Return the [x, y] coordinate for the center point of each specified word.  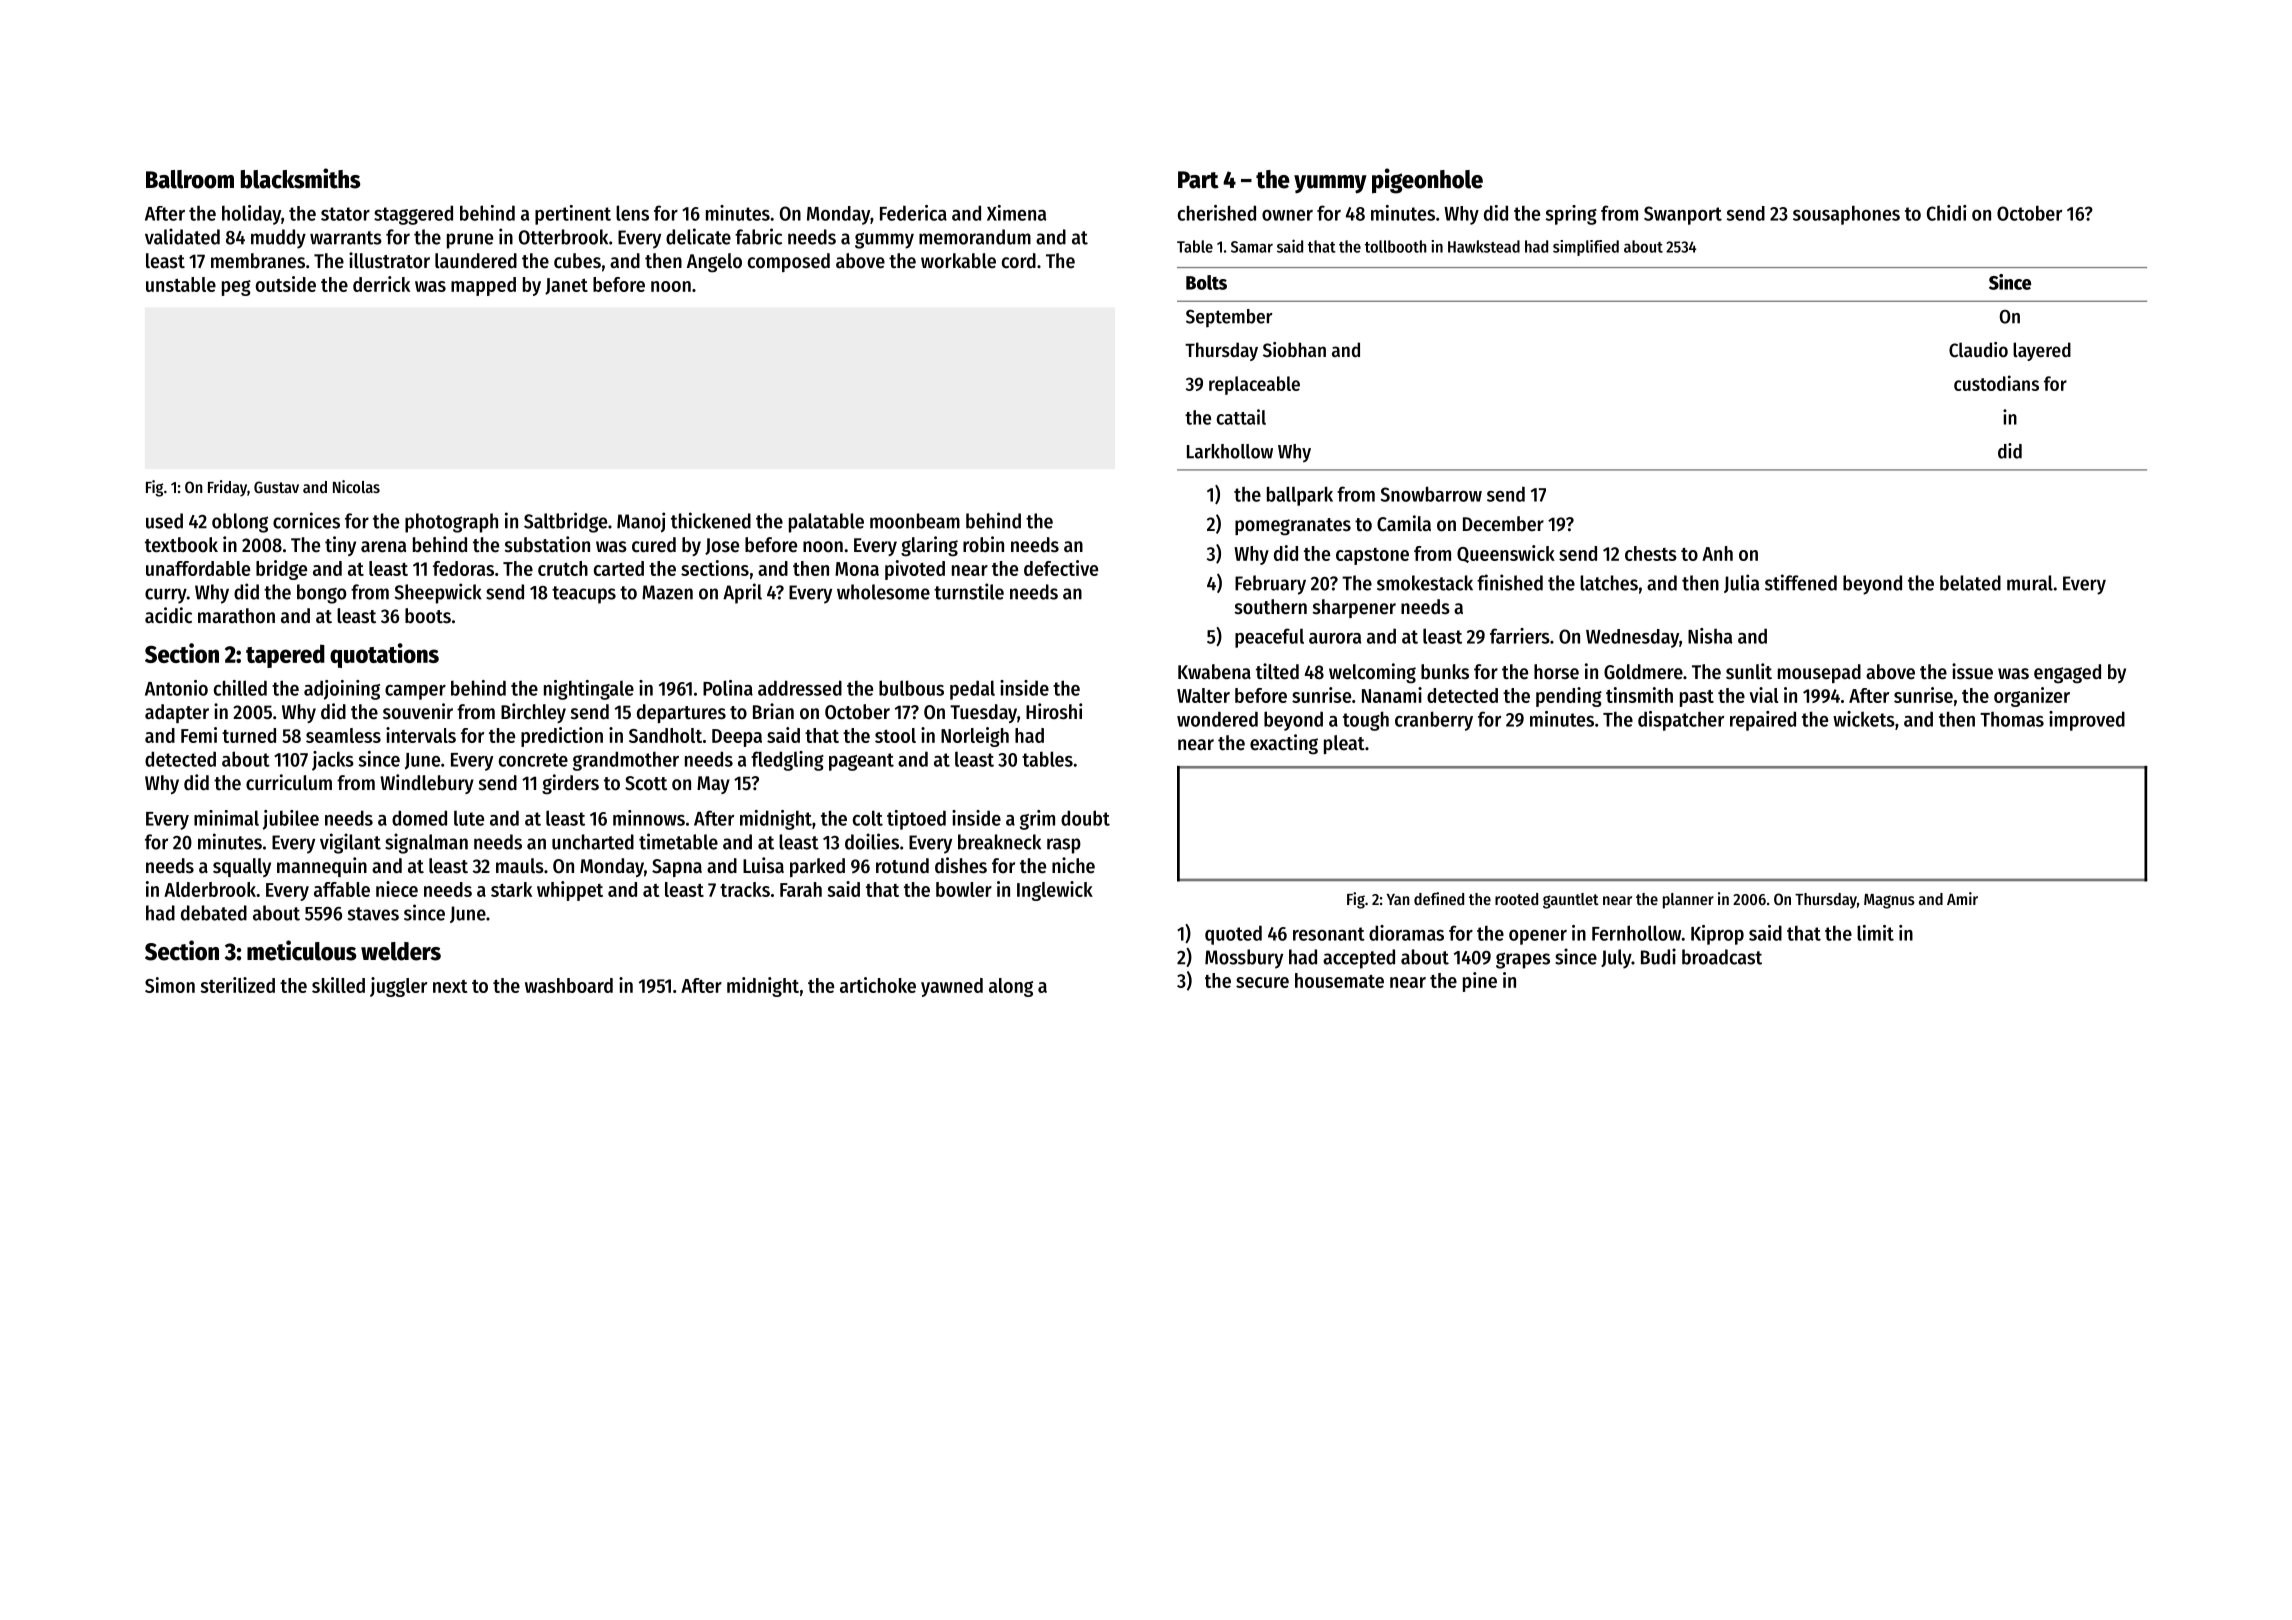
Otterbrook [563, 237]
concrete [533, 760]
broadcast [1722, 957]
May [713, 785]
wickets [1864, 719]
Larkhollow [1230, 451]
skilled [338, 985]
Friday [227, 488]
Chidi [1947, 213]
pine [1480, 982]
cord [1019, 261]
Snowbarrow [1431, 494]
